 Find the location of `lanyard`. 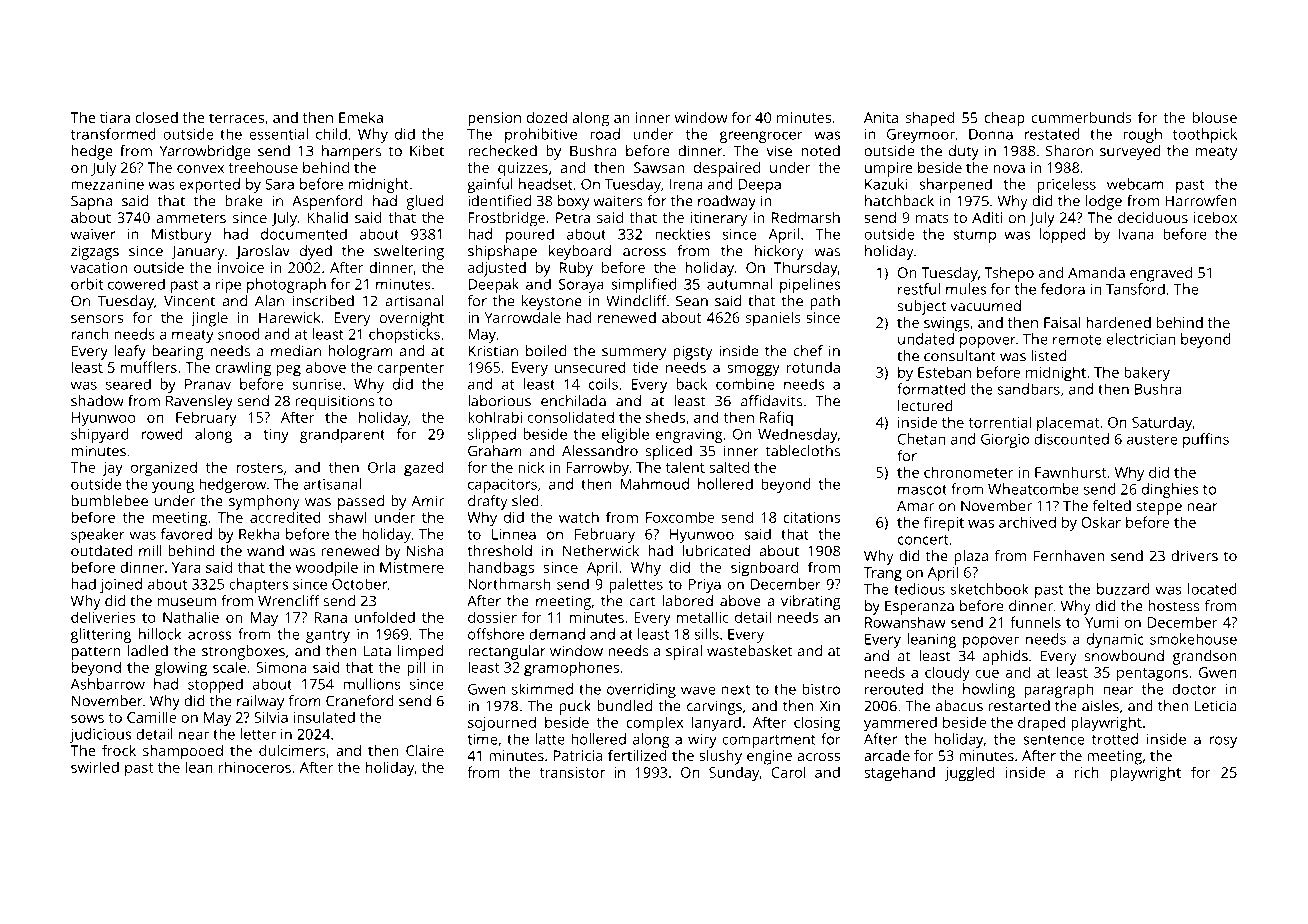

lanyard is located at coordinates (716, 724).
